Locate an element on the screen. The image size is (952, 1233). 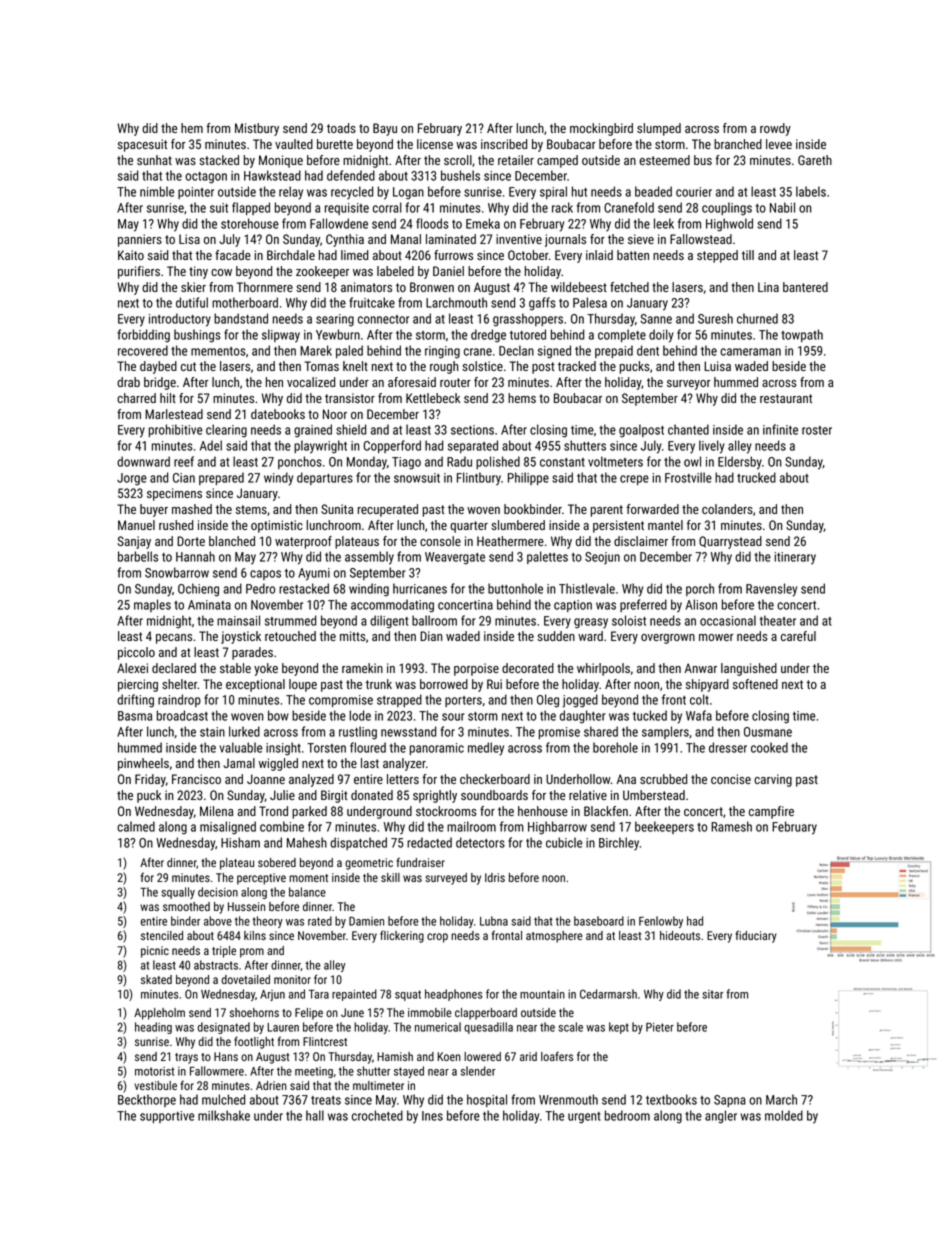
hospital is located at coordinates (487, 1100).
